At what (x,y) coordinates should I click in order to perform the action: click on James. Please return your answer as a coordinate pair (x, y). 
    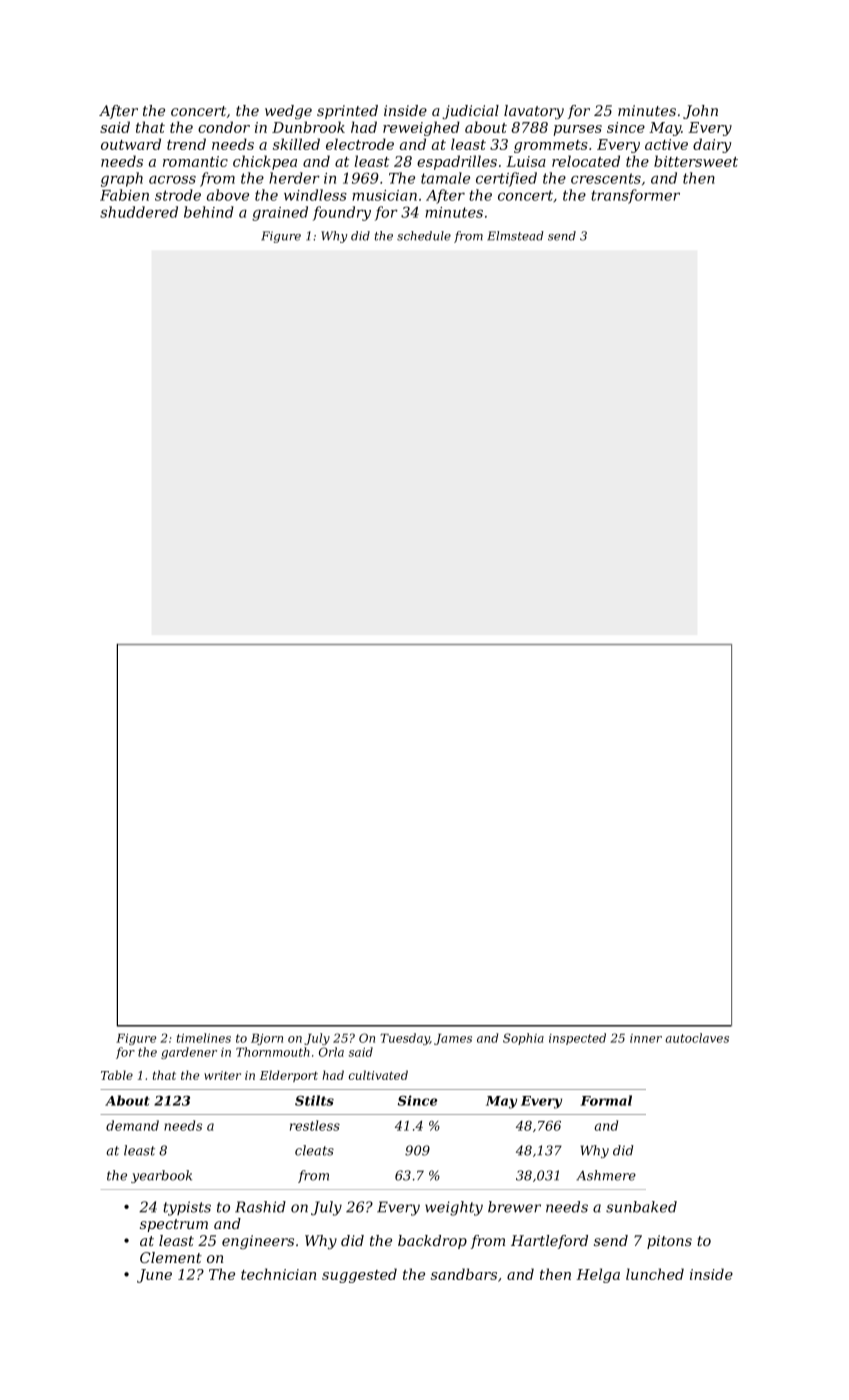
    Looking at the image, I should click on (453, 1039).
